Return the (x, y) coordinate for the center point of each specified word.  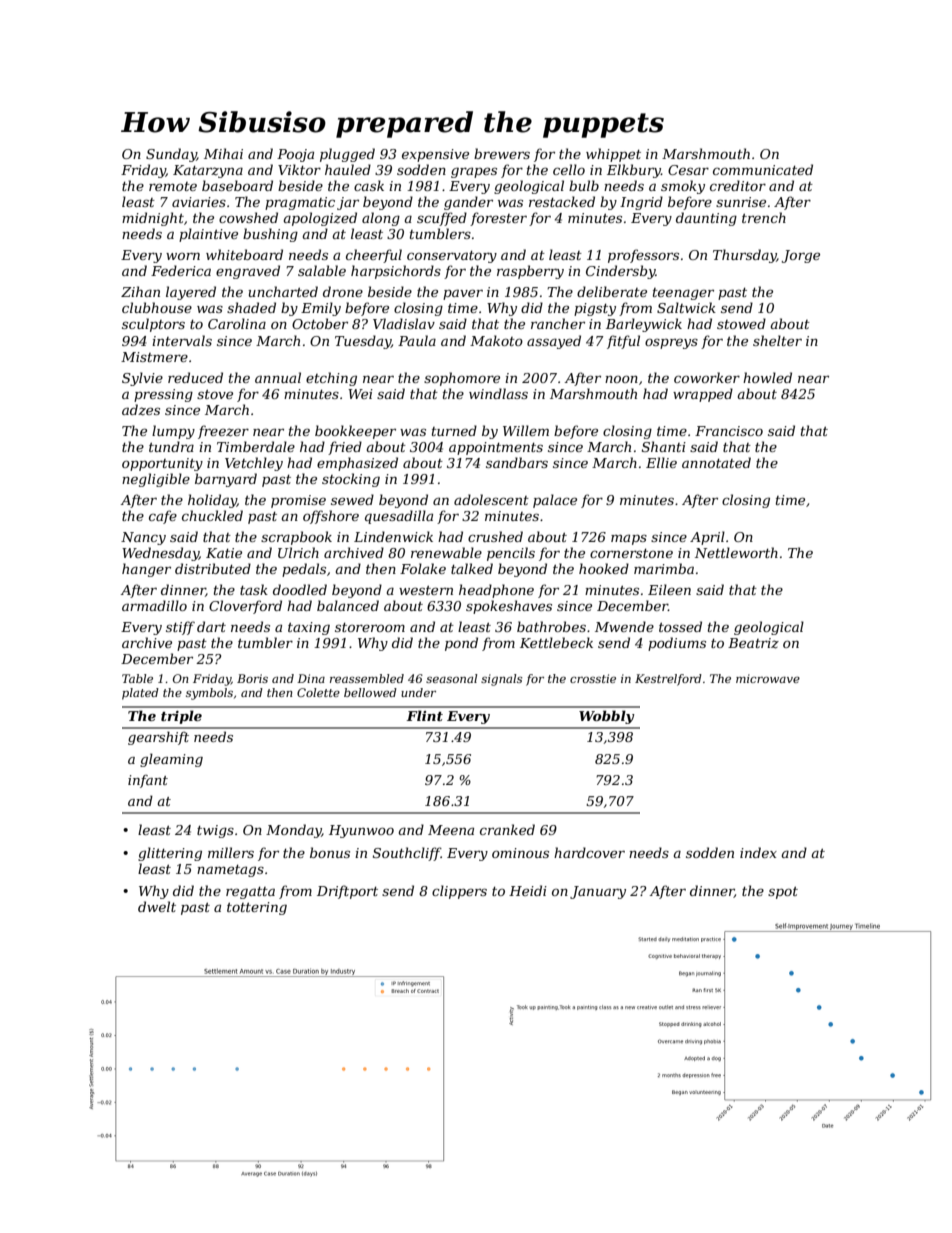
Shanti (664, 446)
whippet (613, 155)
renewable (446, 552)
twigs (215, 831)
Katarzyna (208, 171)
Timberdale (256, 446)
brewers (502, 153)
